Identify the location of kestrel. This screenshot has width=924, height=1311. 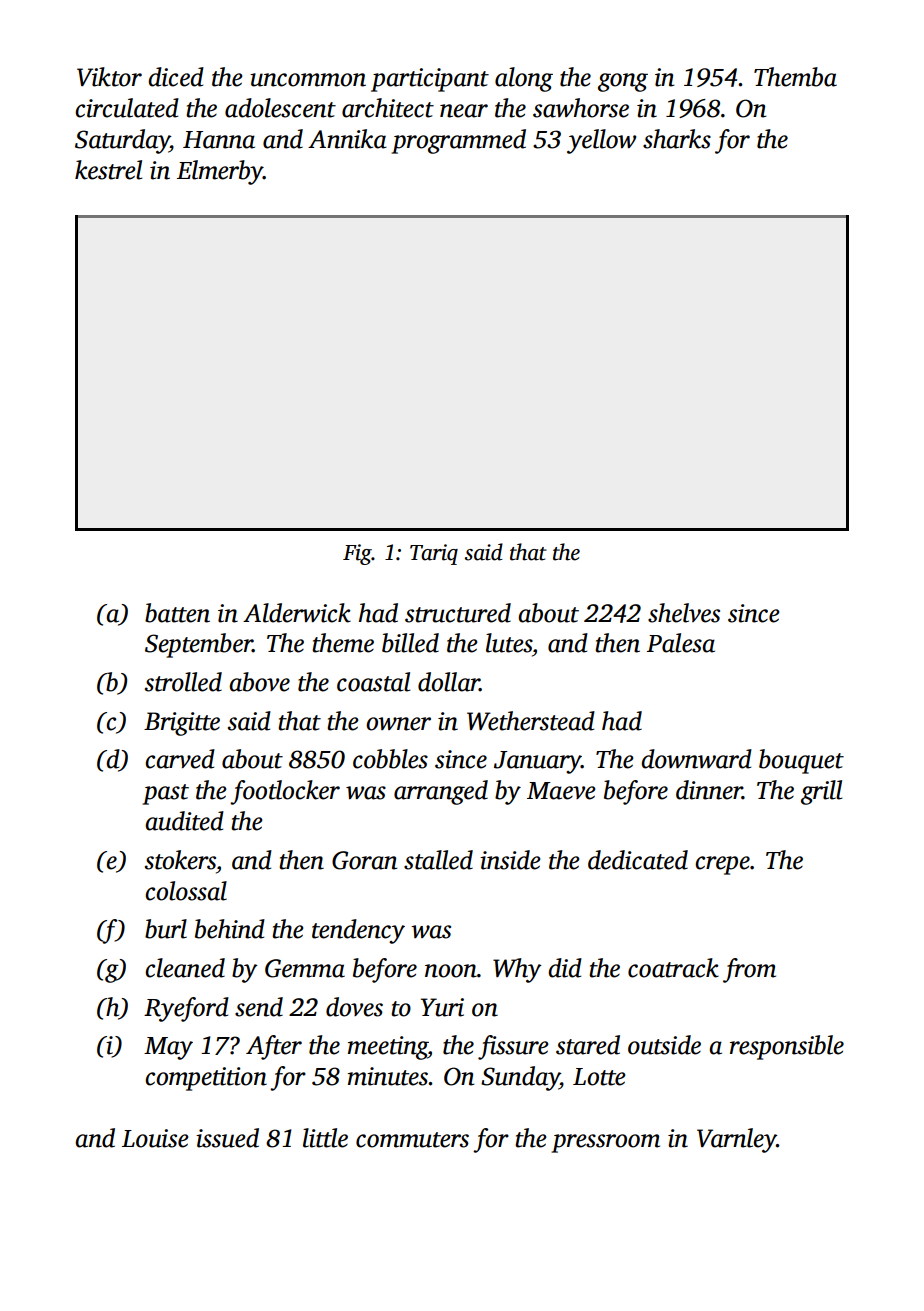
(108, 170).
